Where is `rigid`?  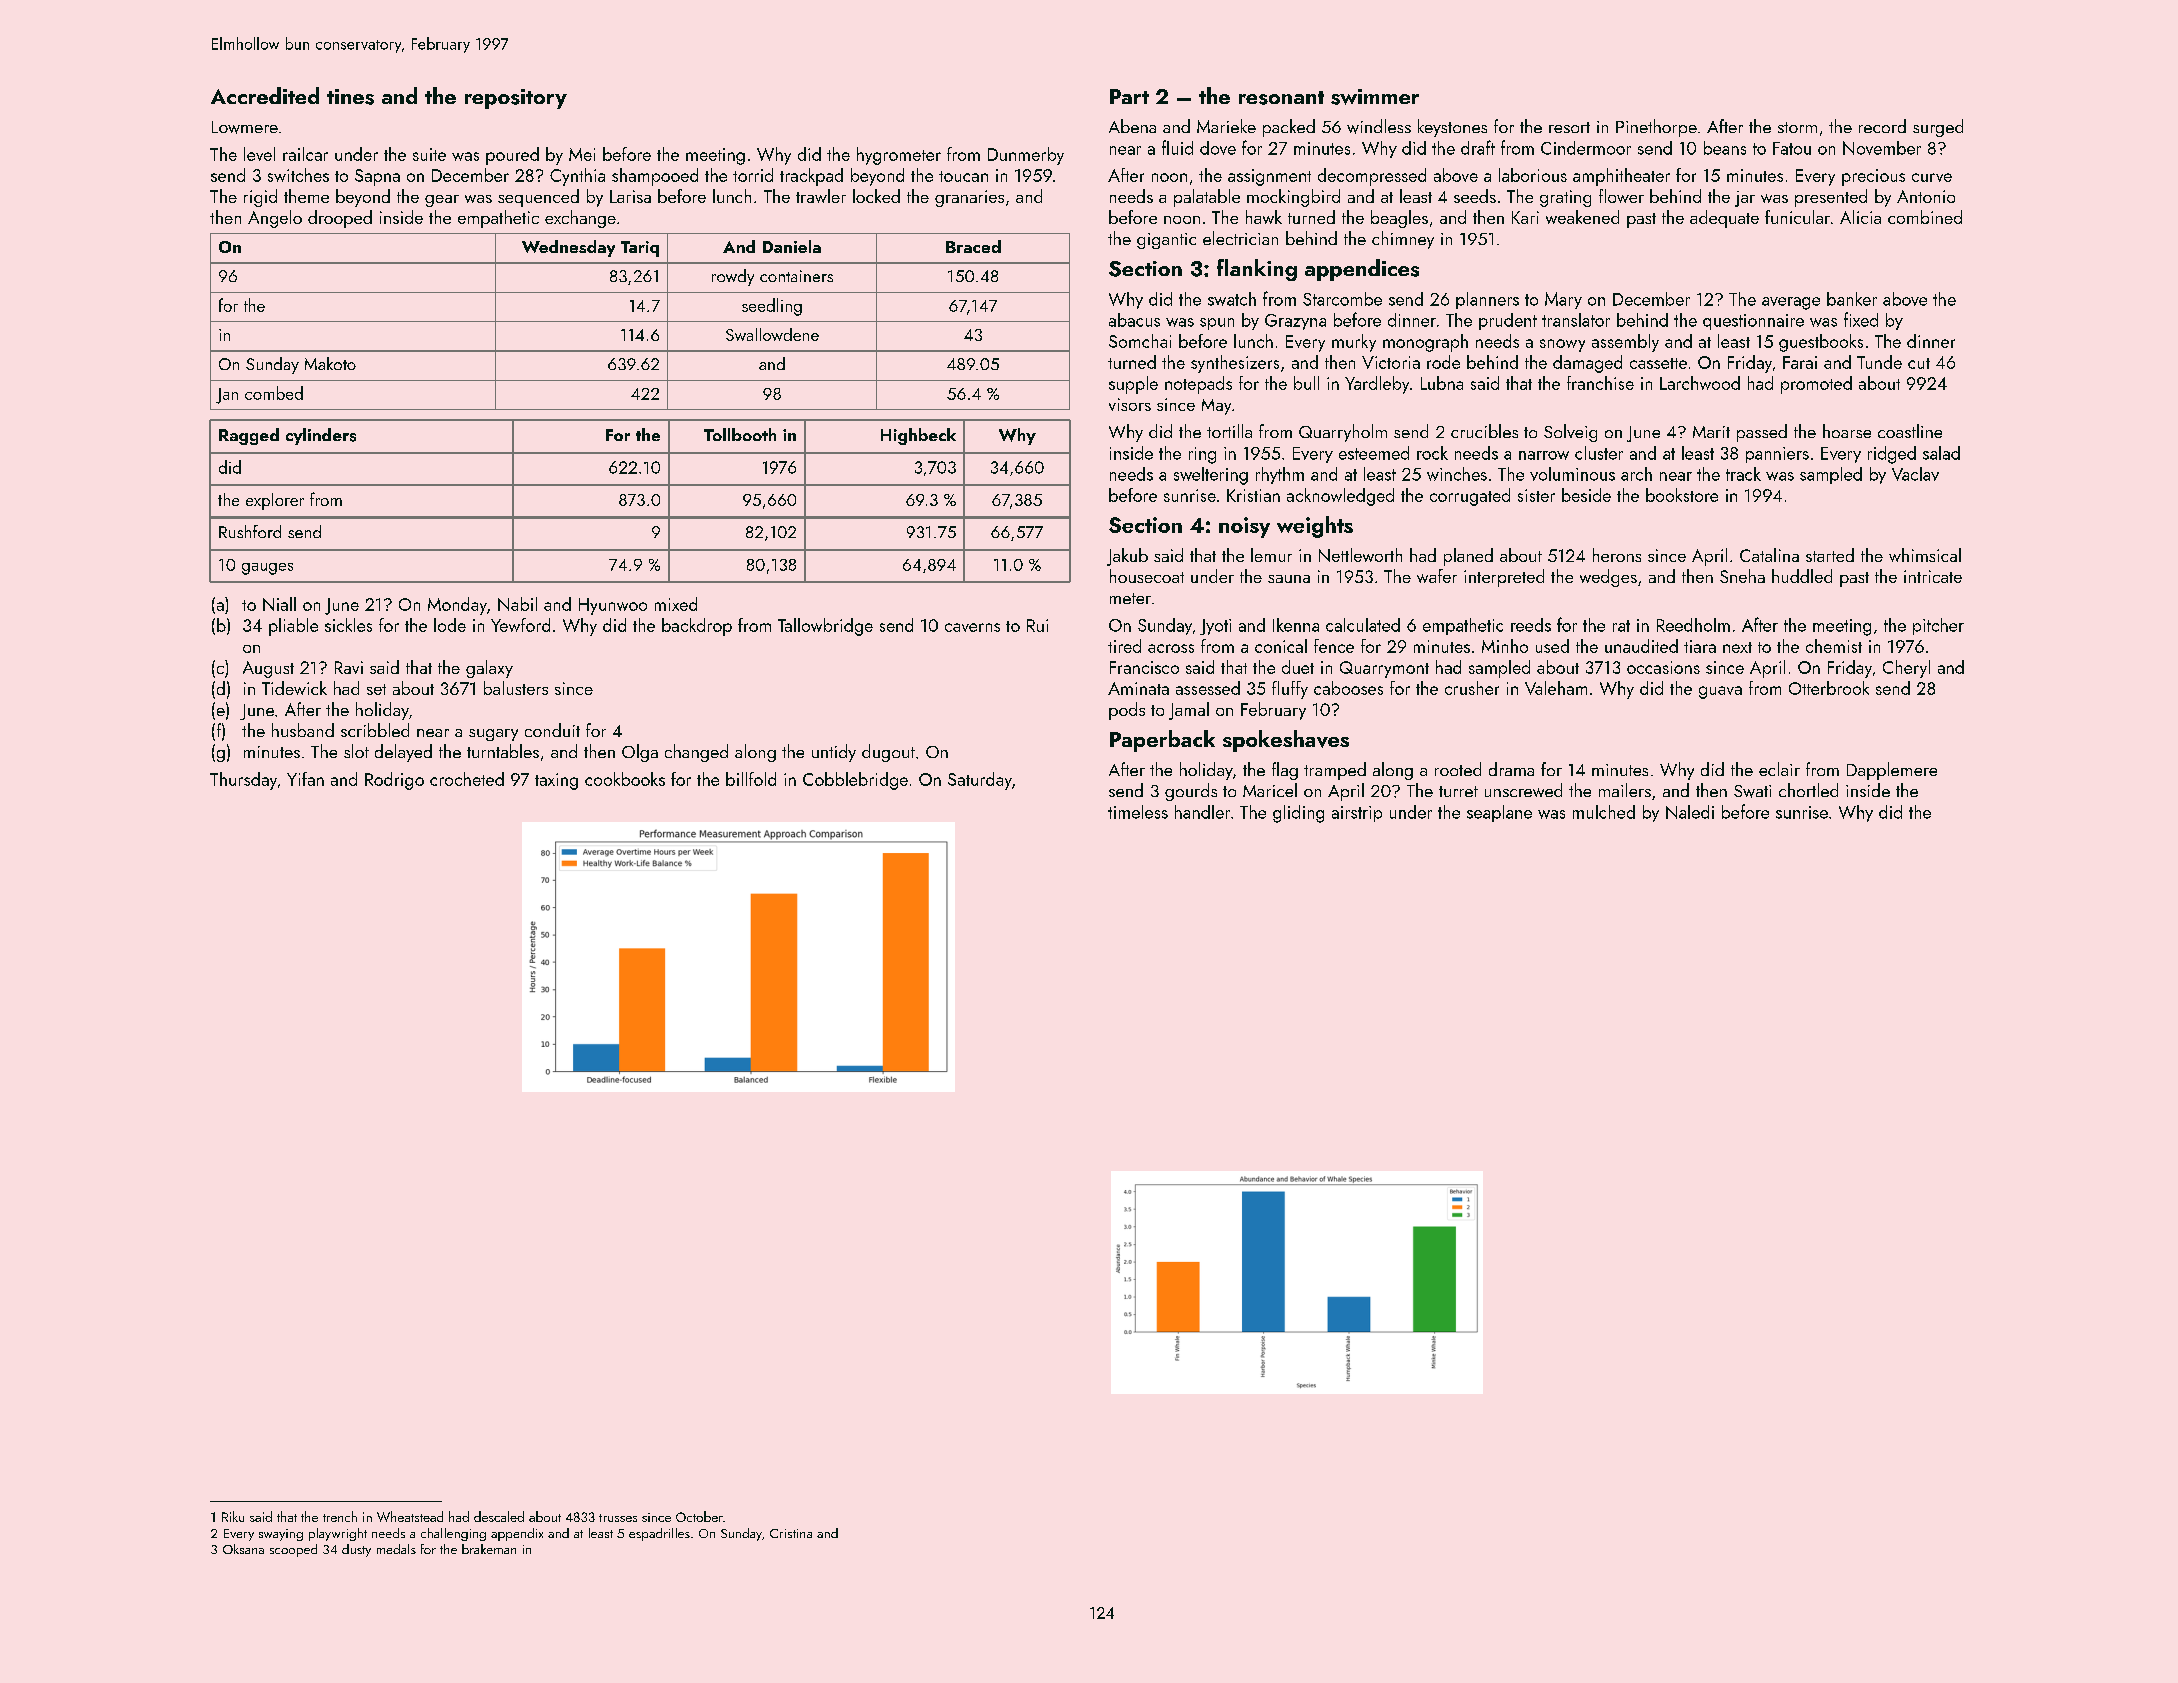 rigid is located at coordinates (260, 198).
